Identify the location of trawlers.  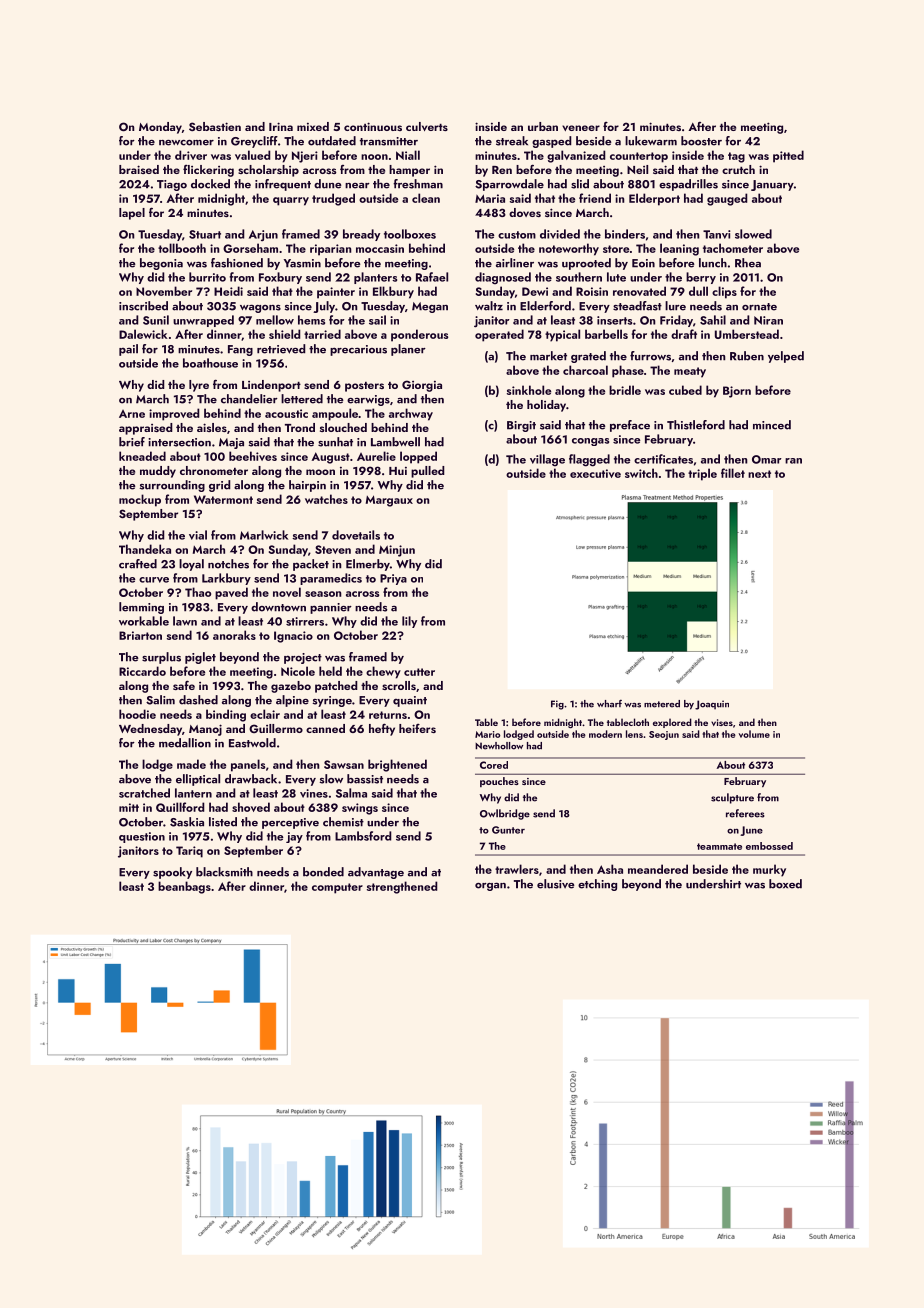
(517, 869).
